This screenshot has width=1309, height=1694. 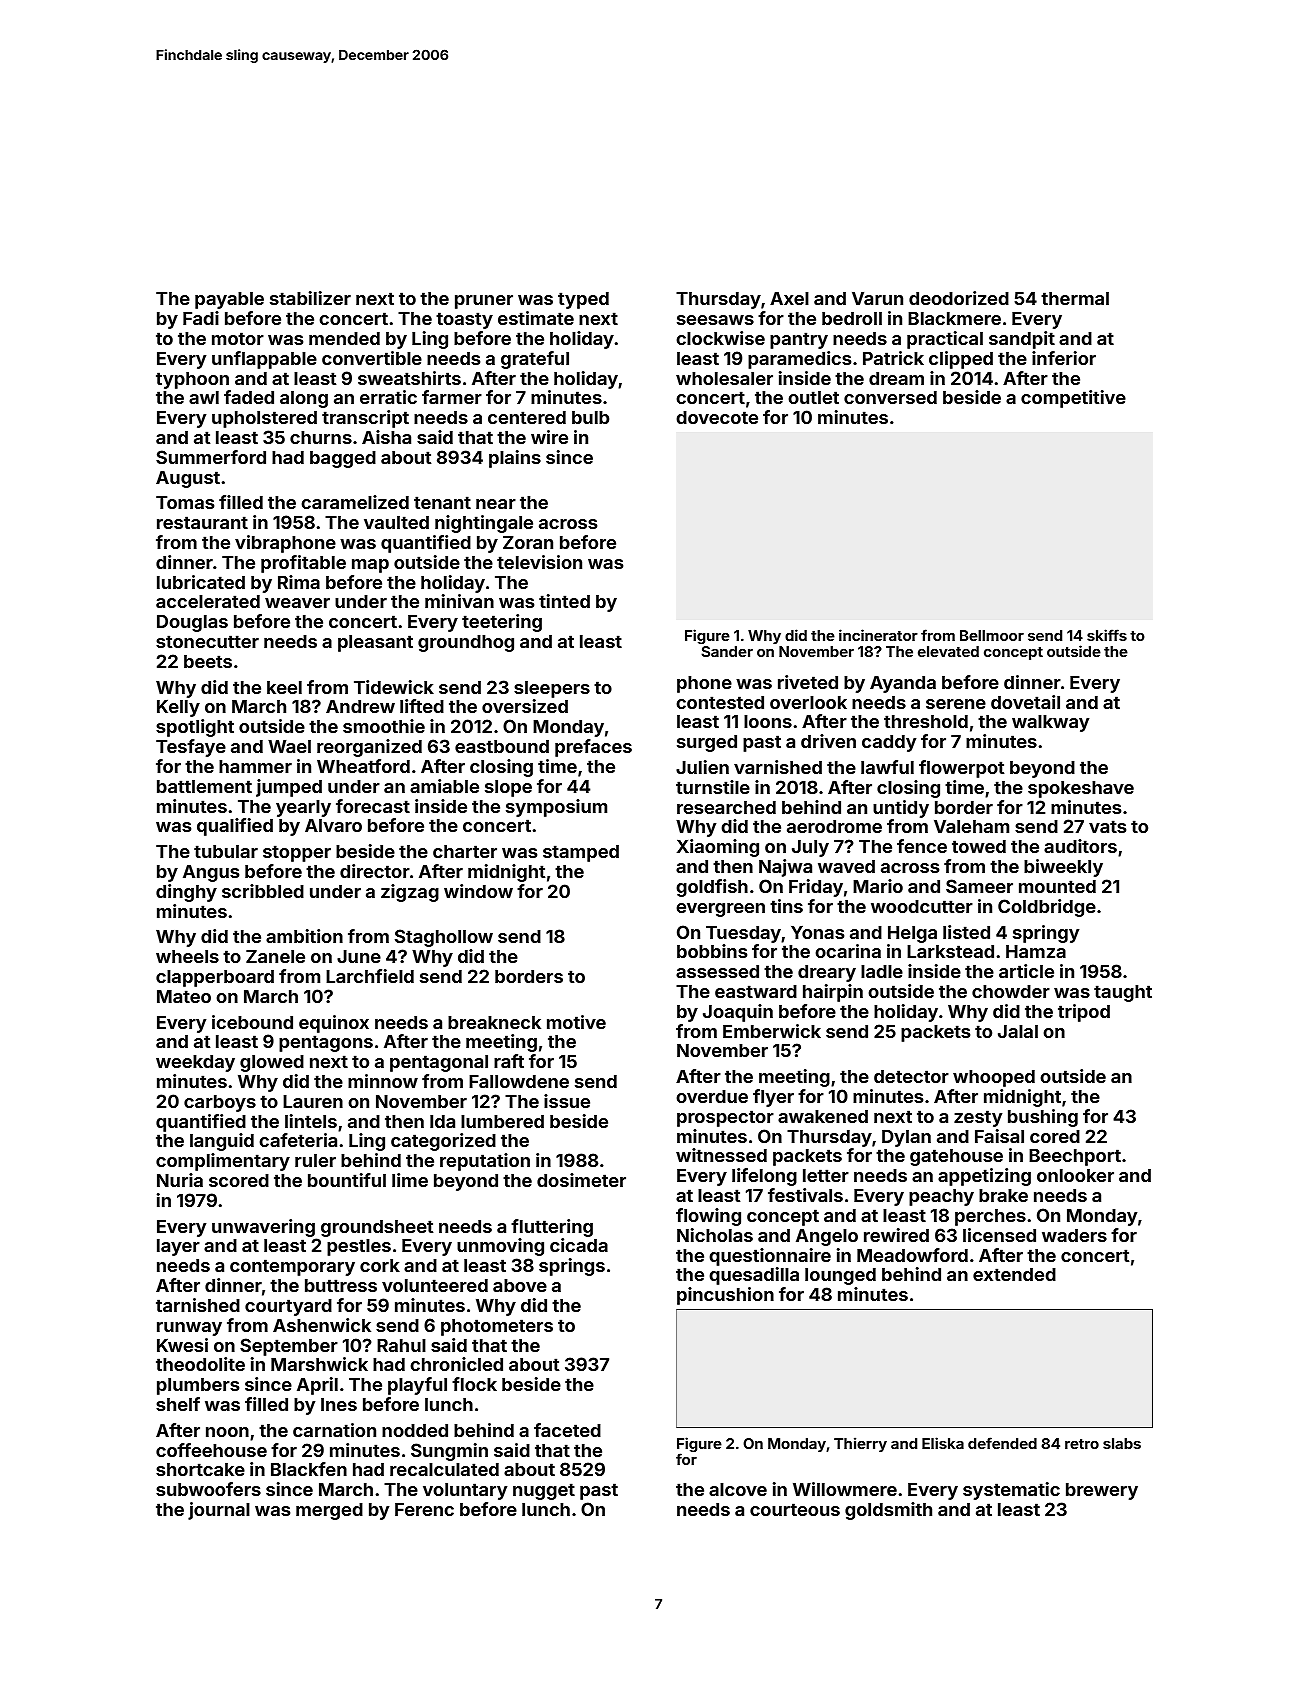 What do you see at coordinates (180, 1180) in the screenshot?
I see `Nuria` at bounding box center [180, 1180].
